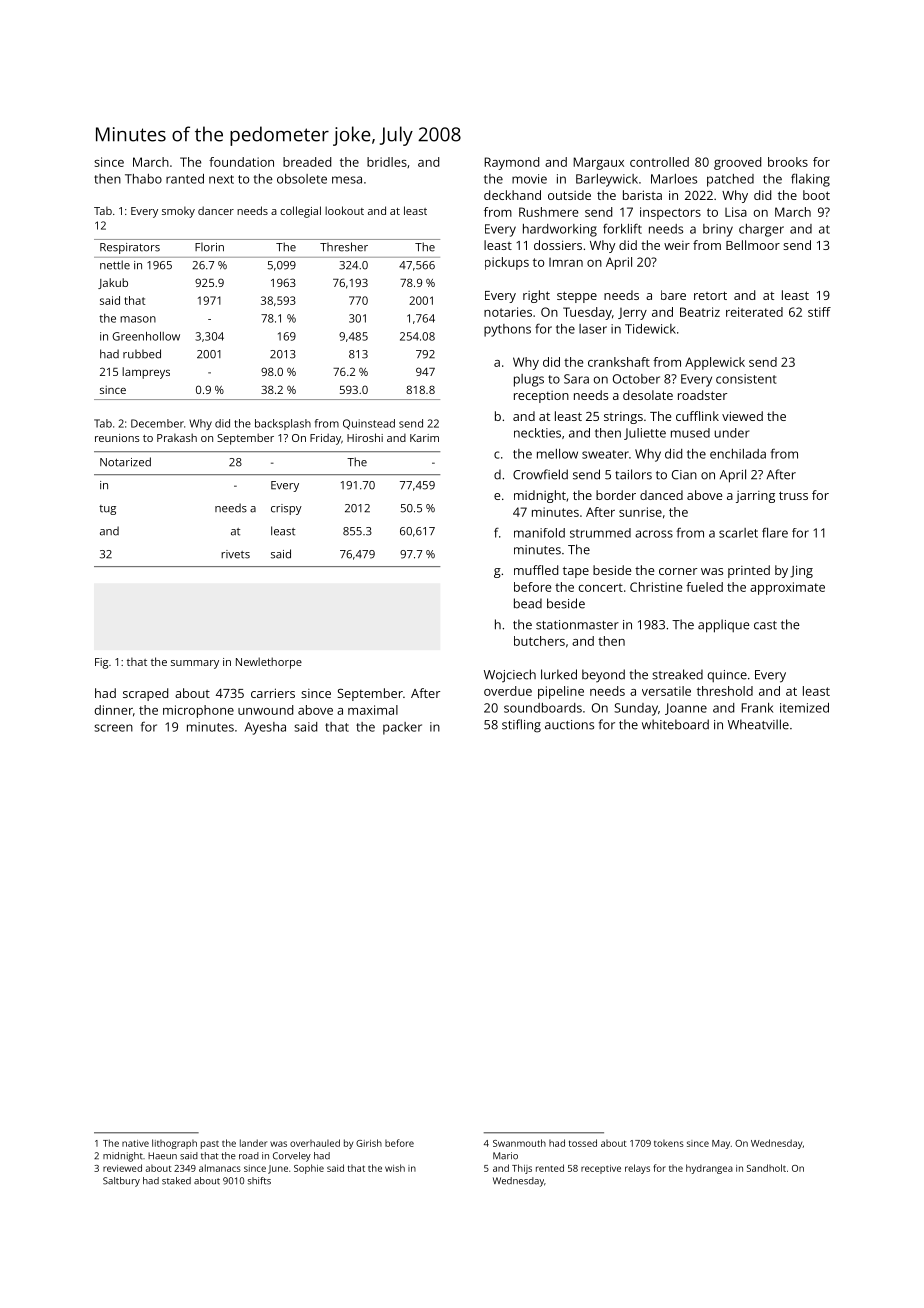  Describe the element at coordinates (519, 1143) in the screenshot. I see `Swanmouth` at that location.
